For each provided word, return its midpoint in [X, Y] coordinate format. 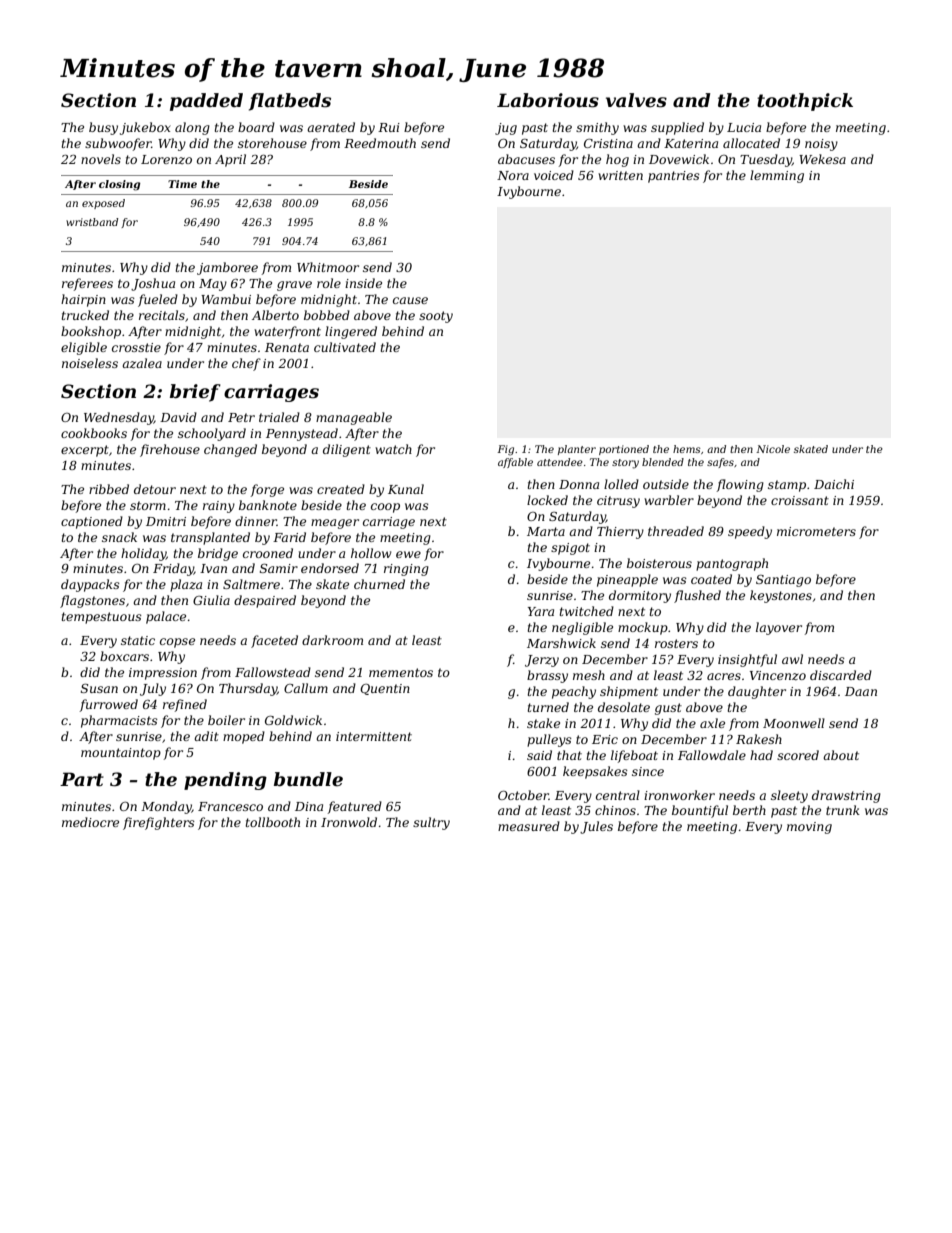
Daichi [834, 484]
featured [354, 807]
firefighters [159, 823]
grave [294, 286]
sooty [436, 317]
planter [577, 450]
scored [798, 755]
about [841, 755]
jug [506, 129]
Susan [99, 688]
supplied [677, 128]
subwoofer [118, 144]
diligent [347, 450]
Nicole [773, 449]
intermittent [374, 736]
